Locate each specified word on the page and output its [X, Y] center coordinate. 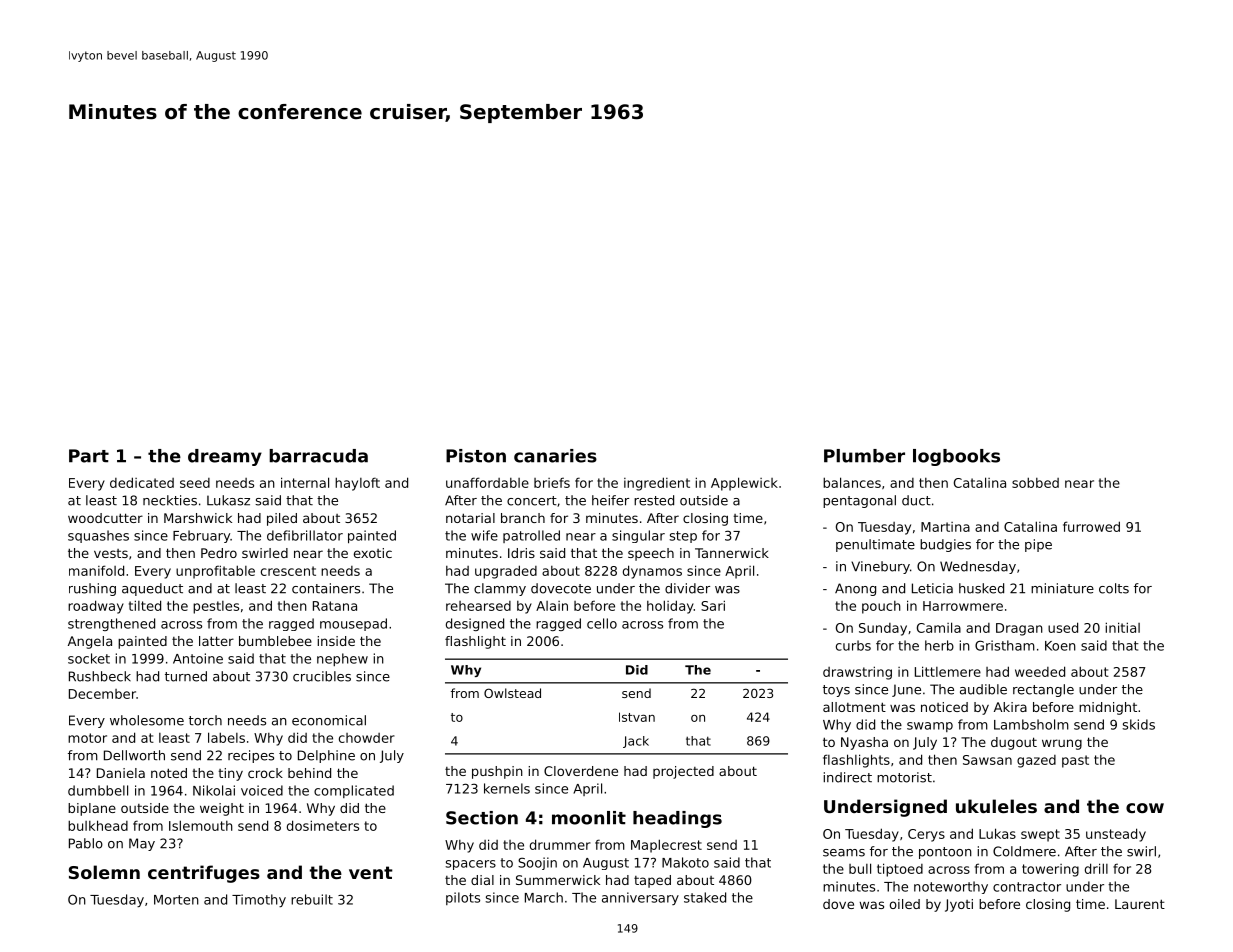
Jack [636, 742]
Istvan [637, 717]
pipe [1038, 545]
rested [654, 500]
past [1075, 761]
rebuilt [312, 899]
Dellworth [134, 755]
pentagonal [859, 501]
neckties [170, 500]
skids [1138, 724]
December [102, 694]
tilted [145, 605]
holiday [670, 607]
